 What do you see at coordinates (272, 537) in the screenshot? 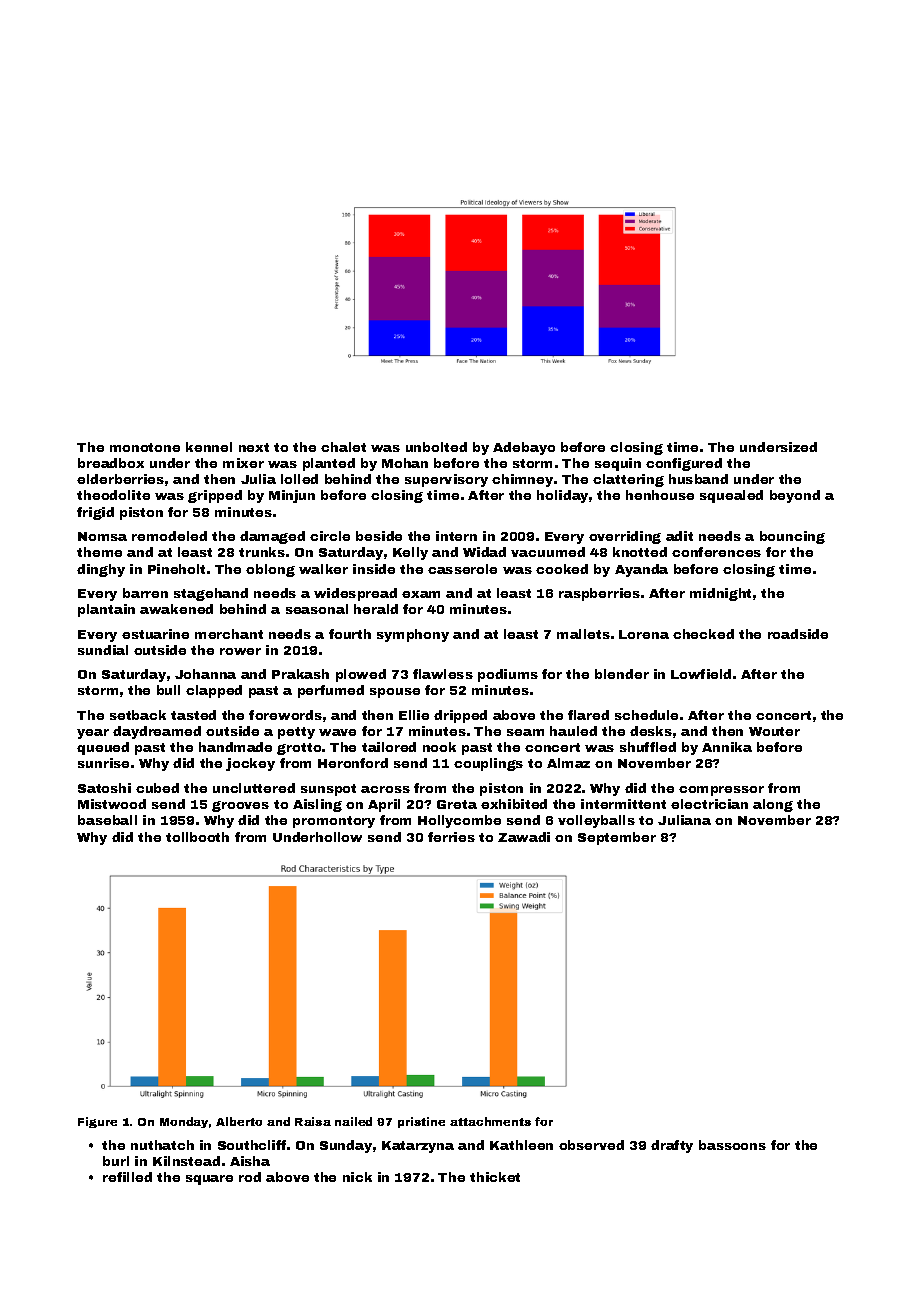
I see `damaged` at bounding box center [272, 537].
